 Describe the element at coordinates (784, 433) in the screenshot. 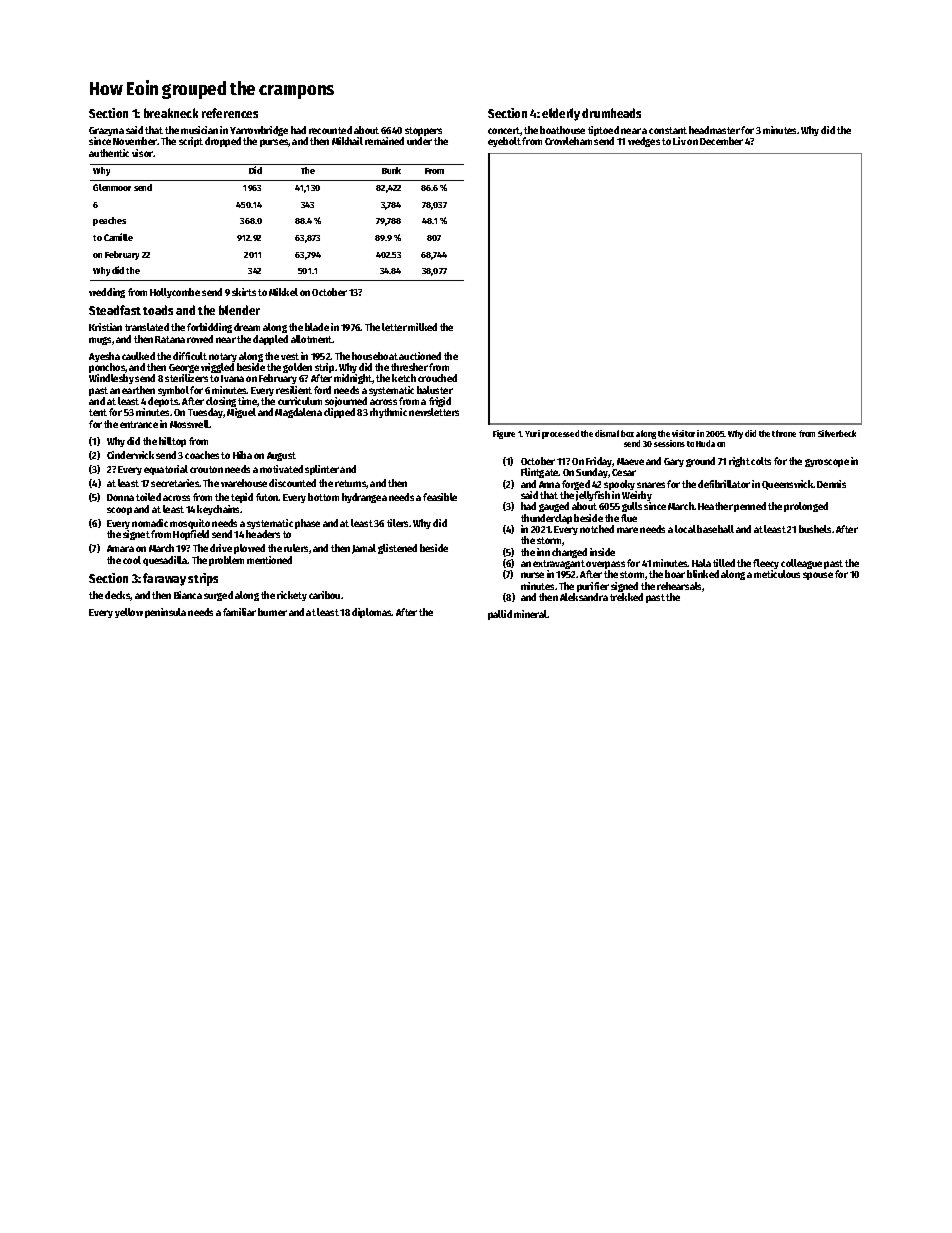

I see `throne` at that location.
